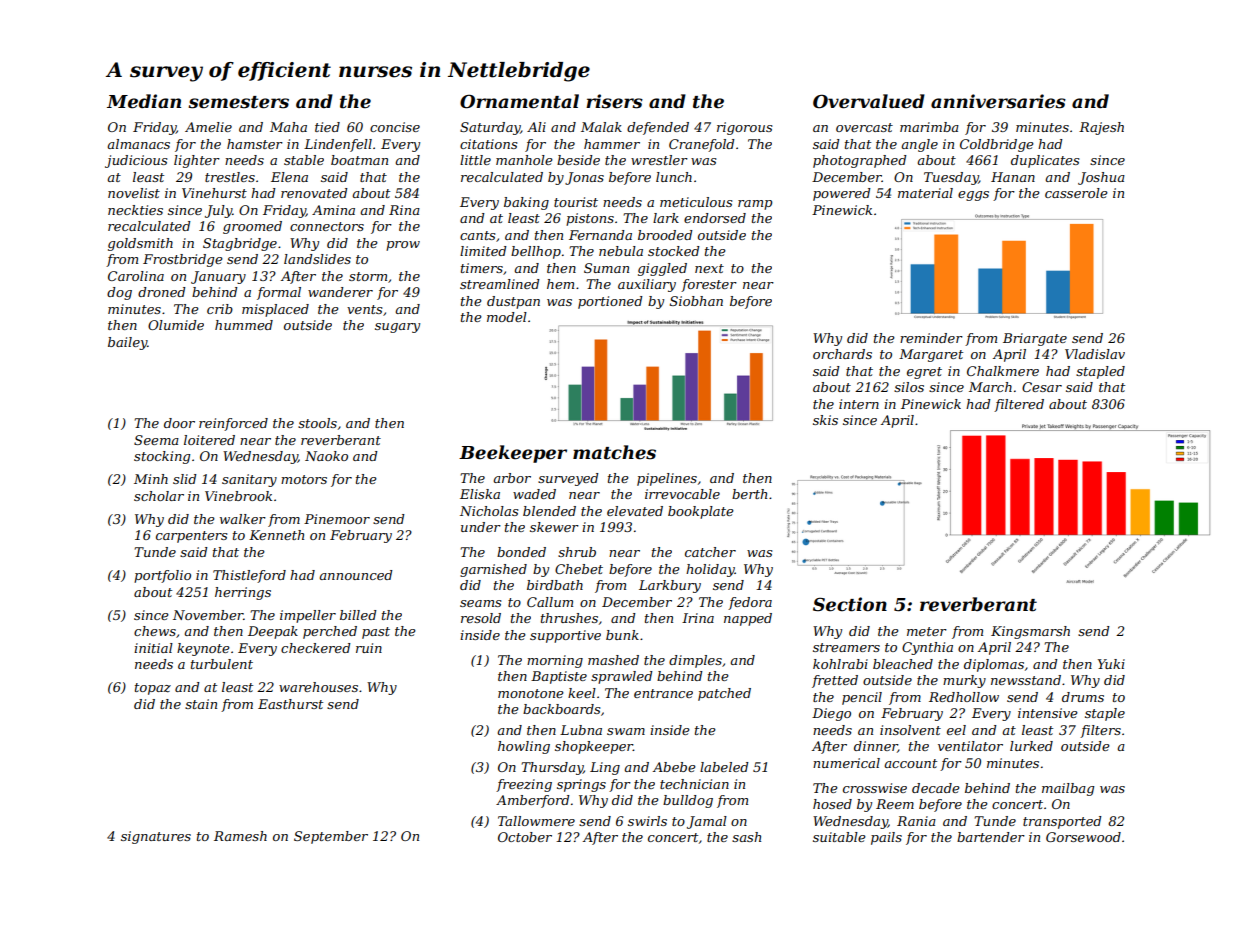 This screenshot has width=1233, height=952. I want to click on walker, so click(243, 519).
